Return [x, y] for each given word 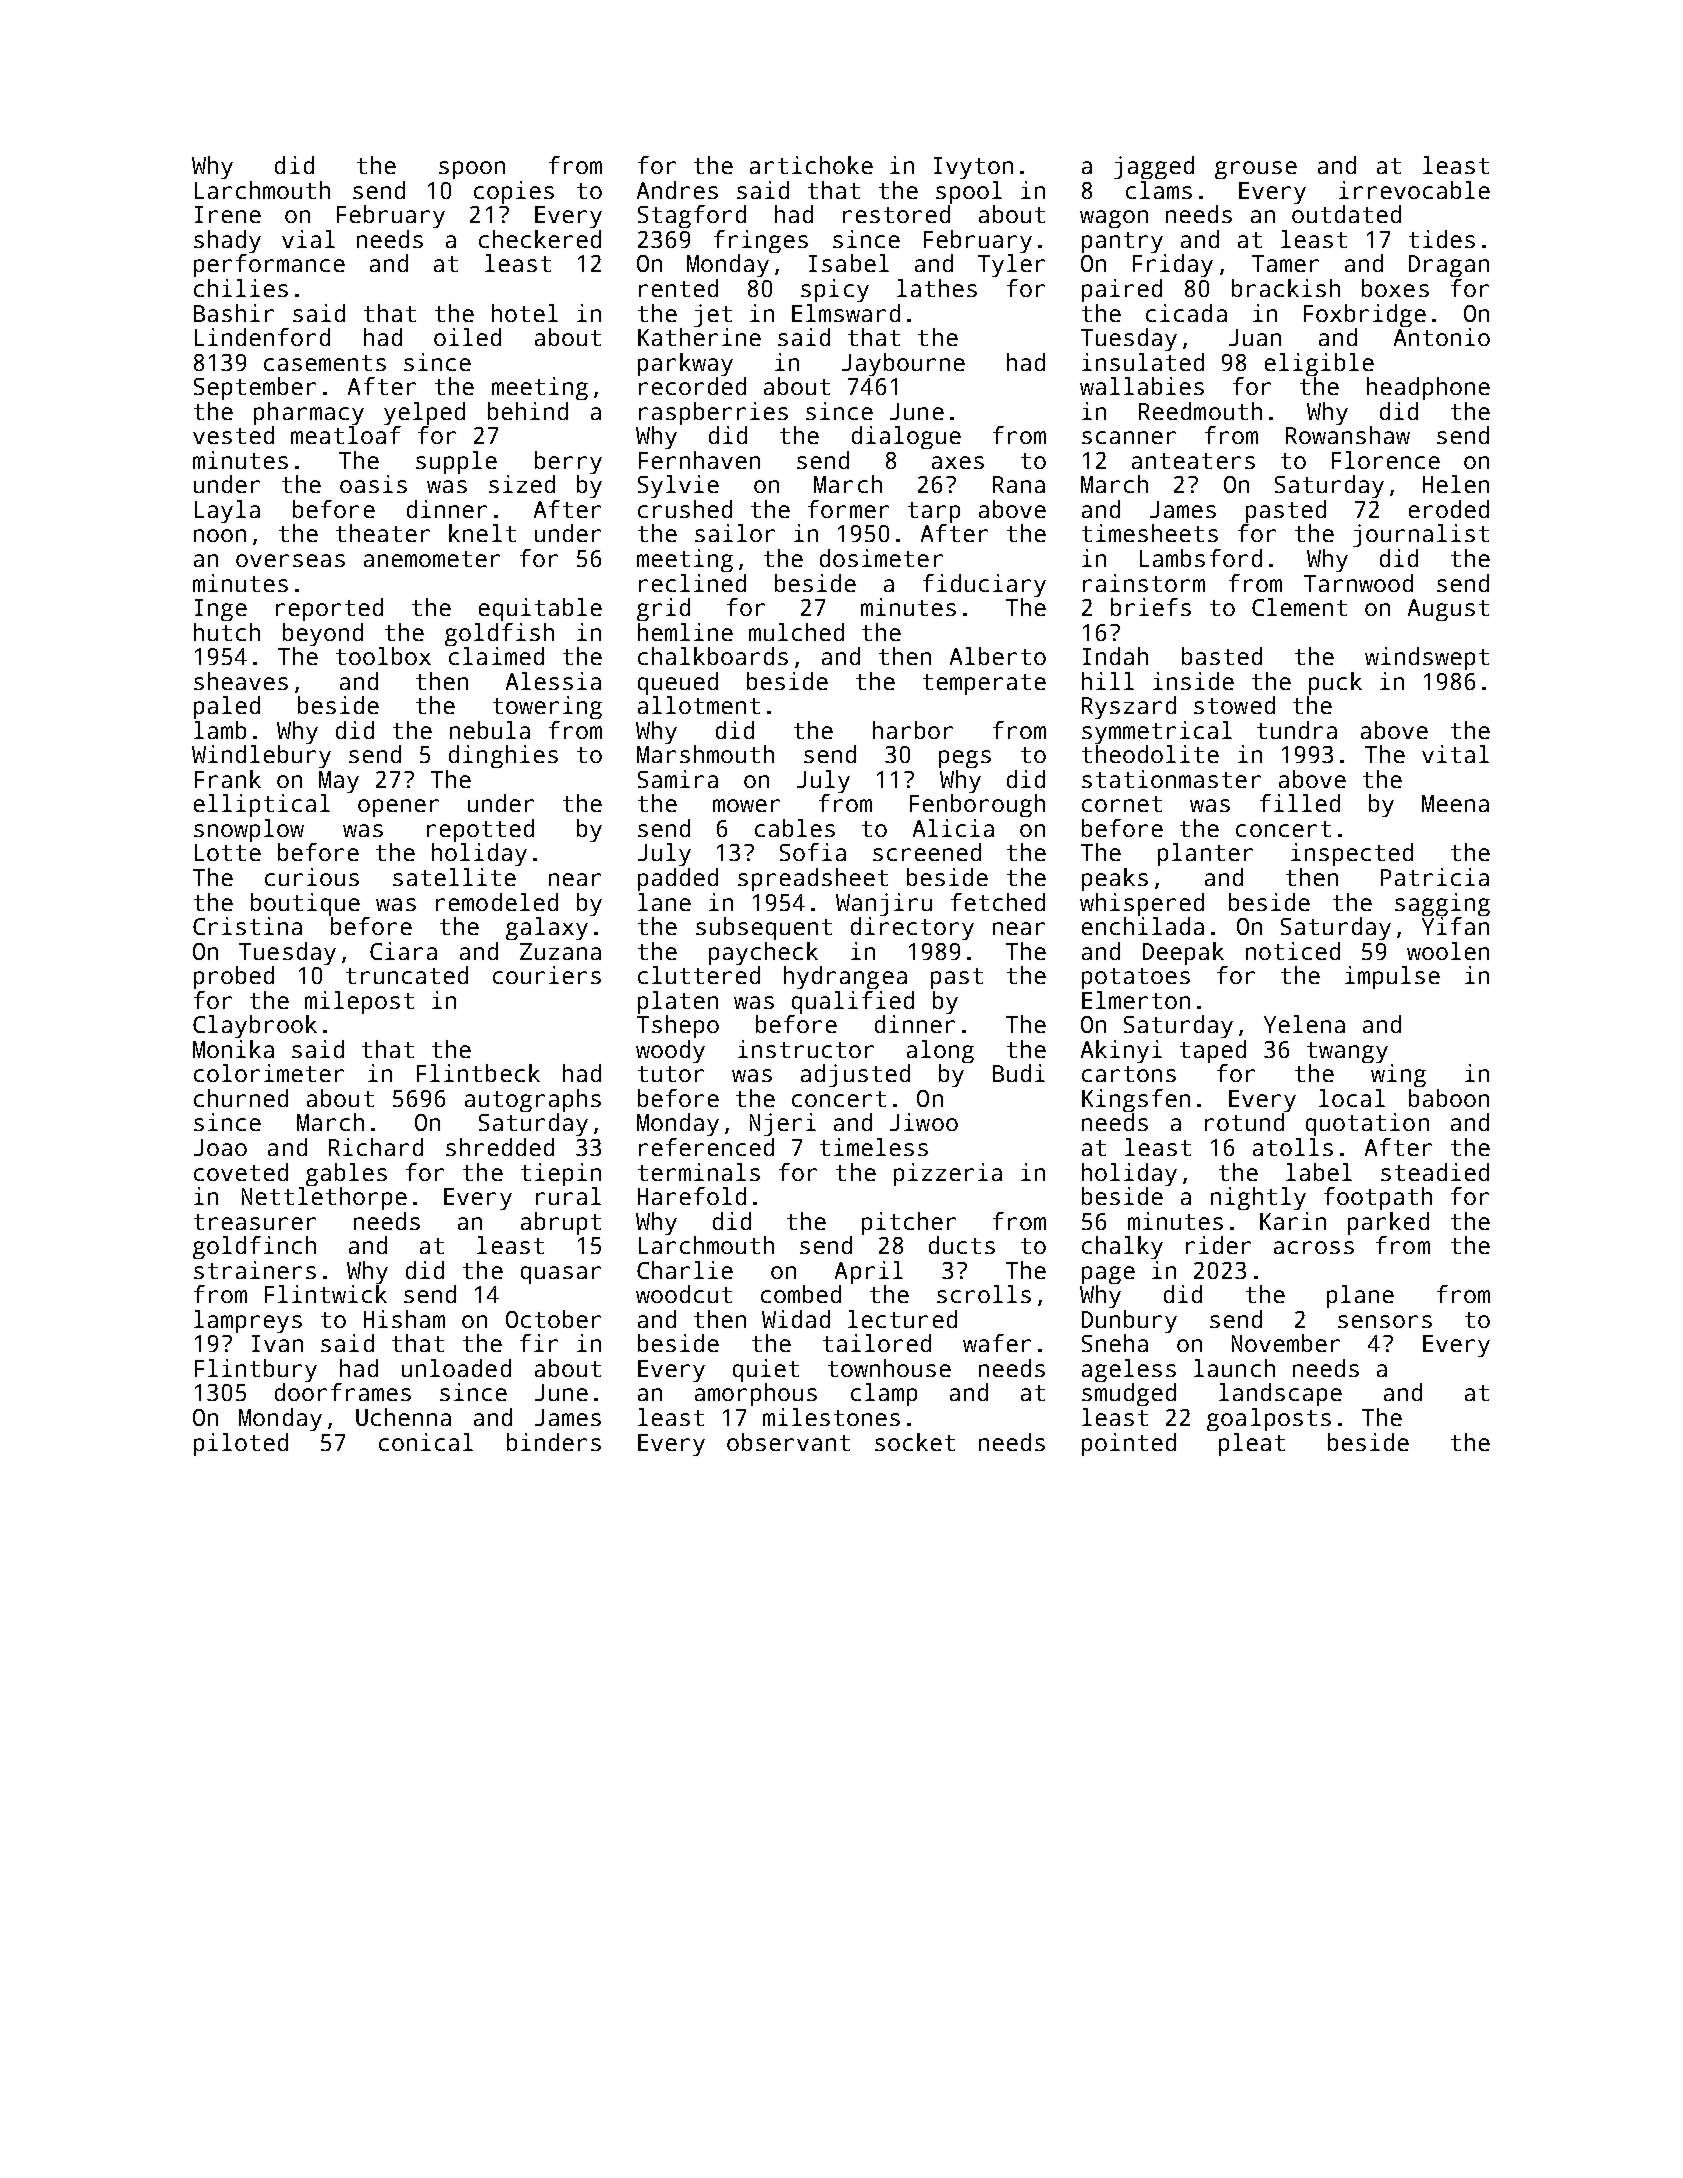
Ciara [403, 951]
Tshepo [678, 1026]
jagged [1154, 167]
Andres [677, 190]
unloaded [456, 1368]
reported [329, 609]
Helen [1456, 484]
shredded [500, 1147]
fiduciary [984, 585]
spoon [472, 170]
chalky [1122, 1247]
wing [1398, 1075]
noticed [1293, 951]
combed [801, 1294]
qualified [853, 1002]
